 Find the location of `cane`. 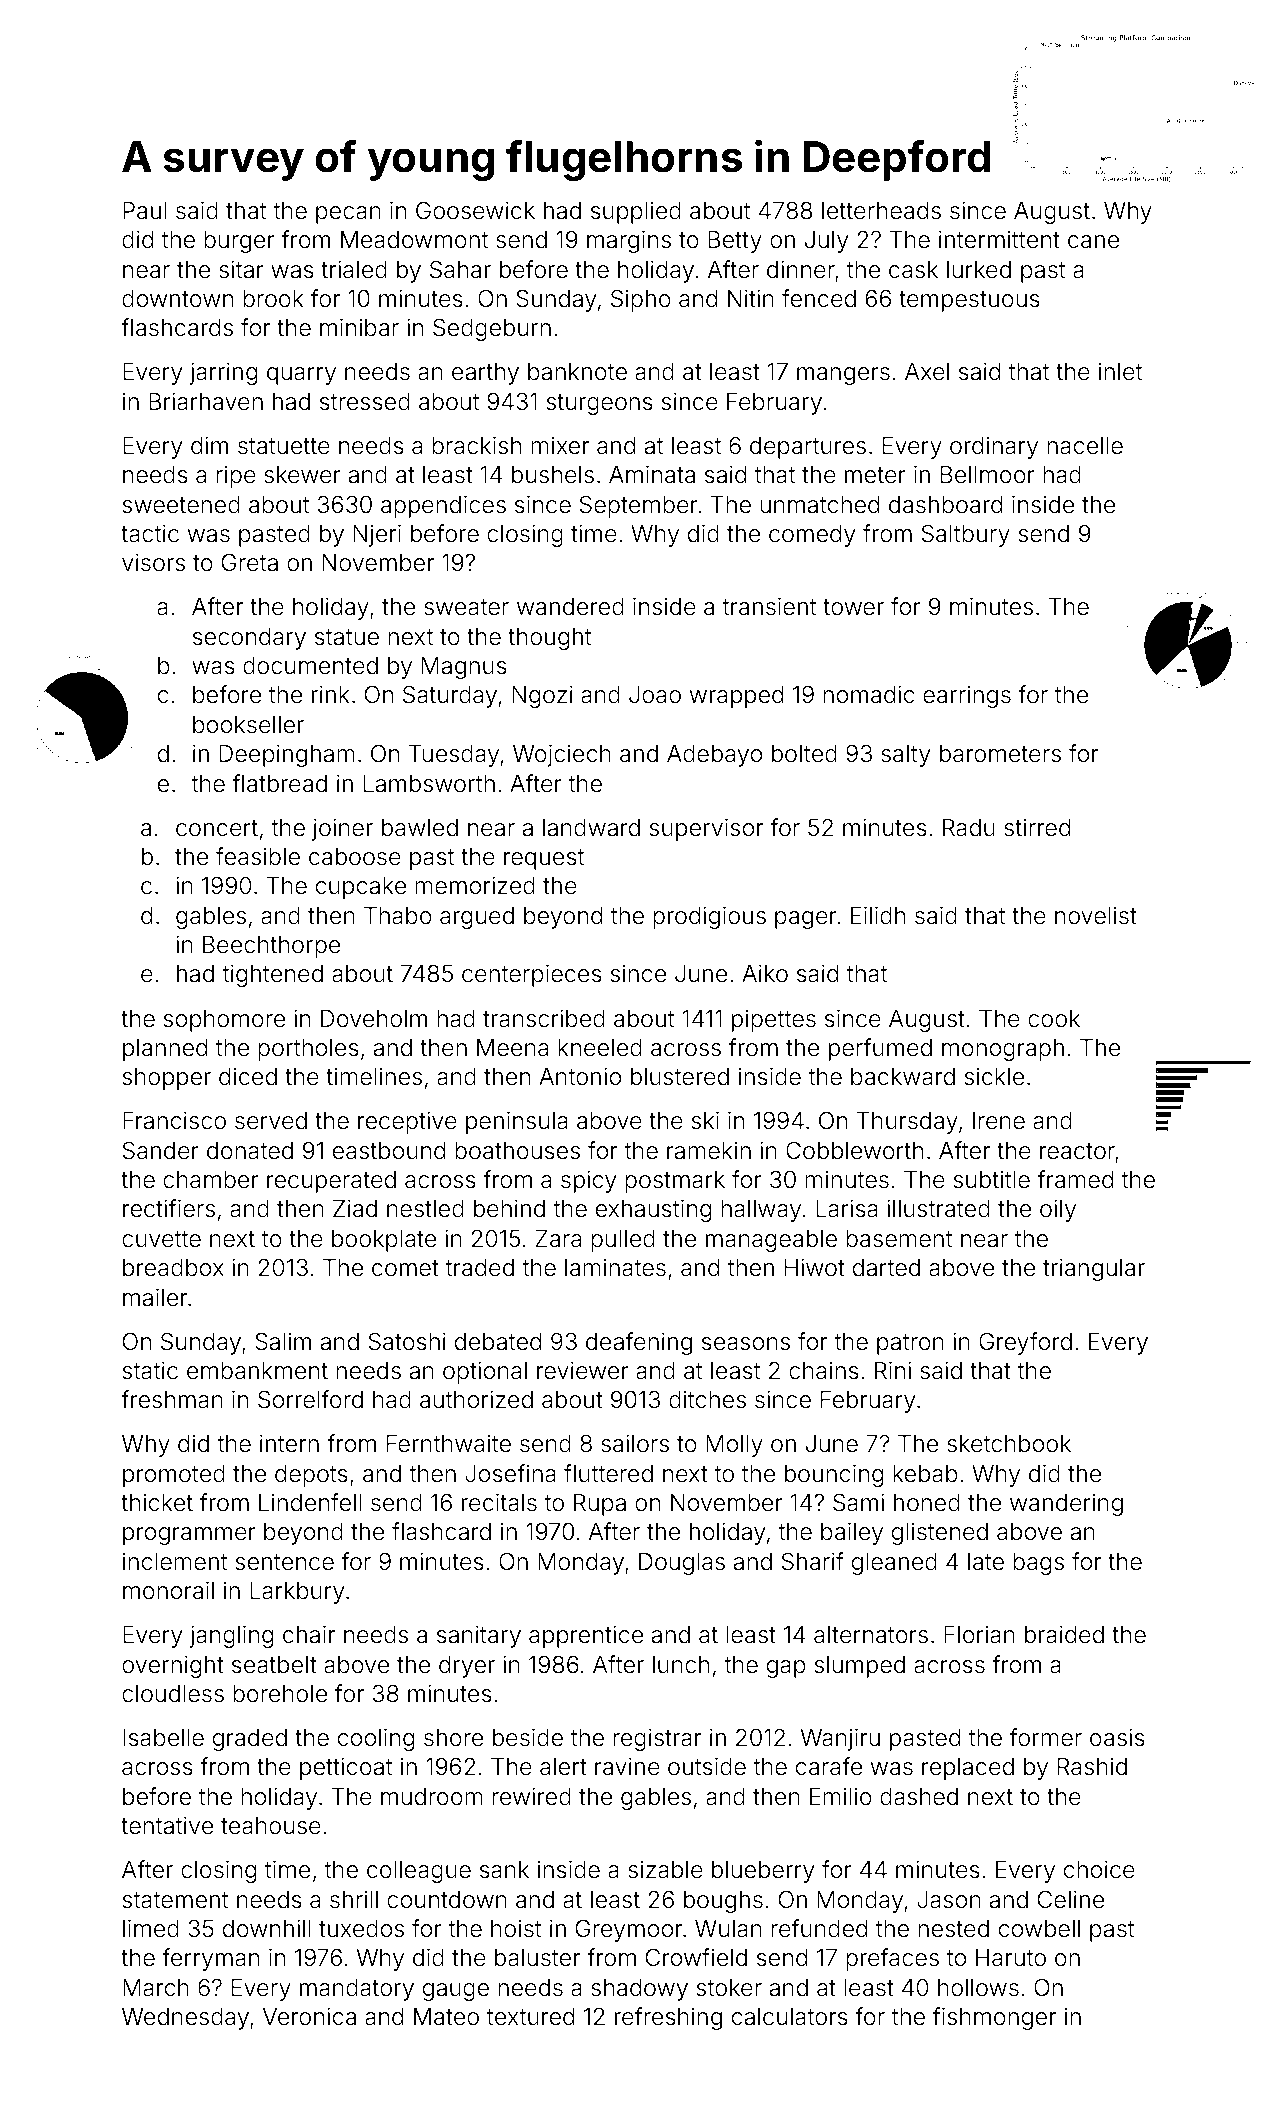

cane is located at coordinates (1093, 242).
